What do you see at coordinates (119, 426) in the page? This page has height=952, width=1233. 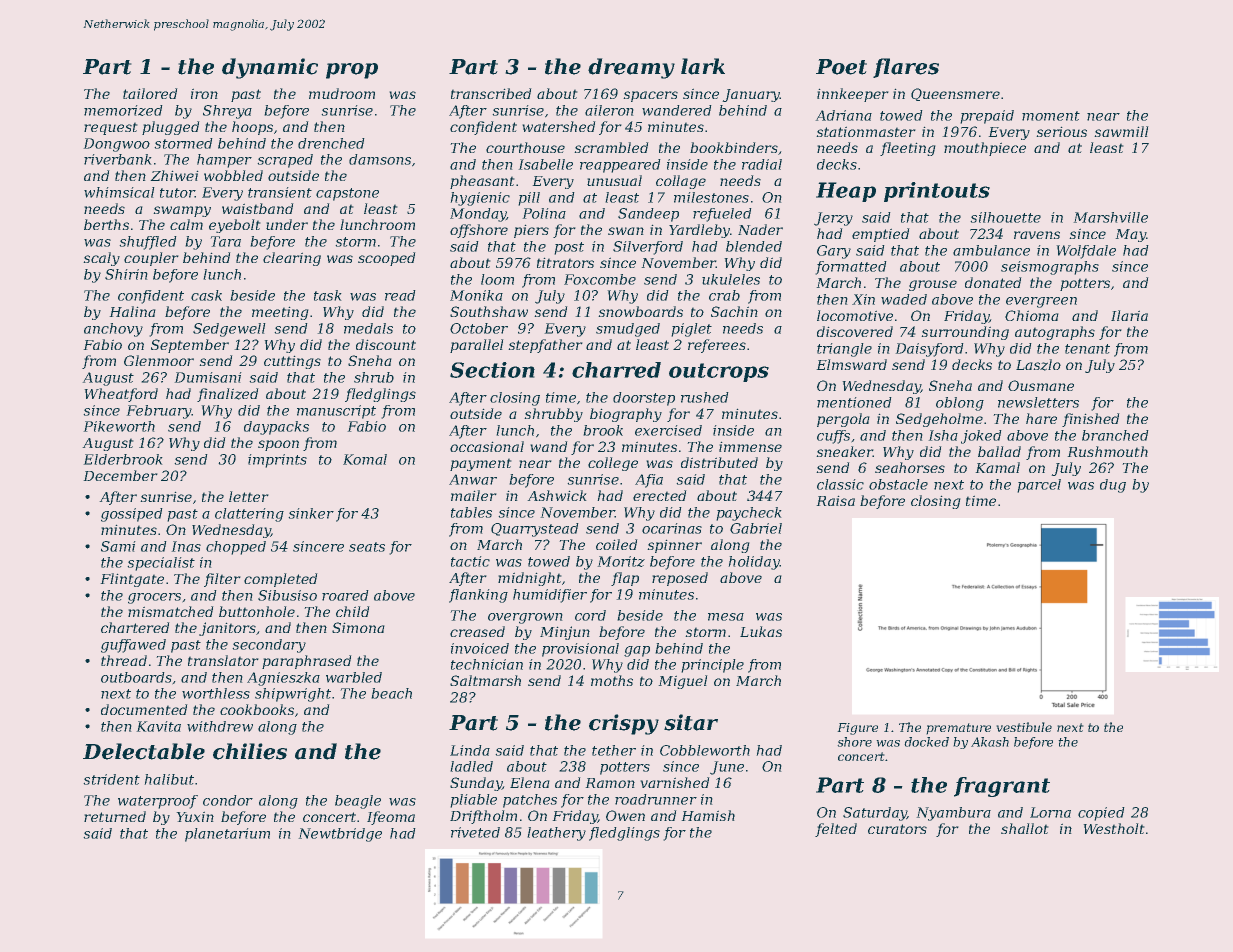 I see `Pikeworth` at bounding box center [119, 426].
